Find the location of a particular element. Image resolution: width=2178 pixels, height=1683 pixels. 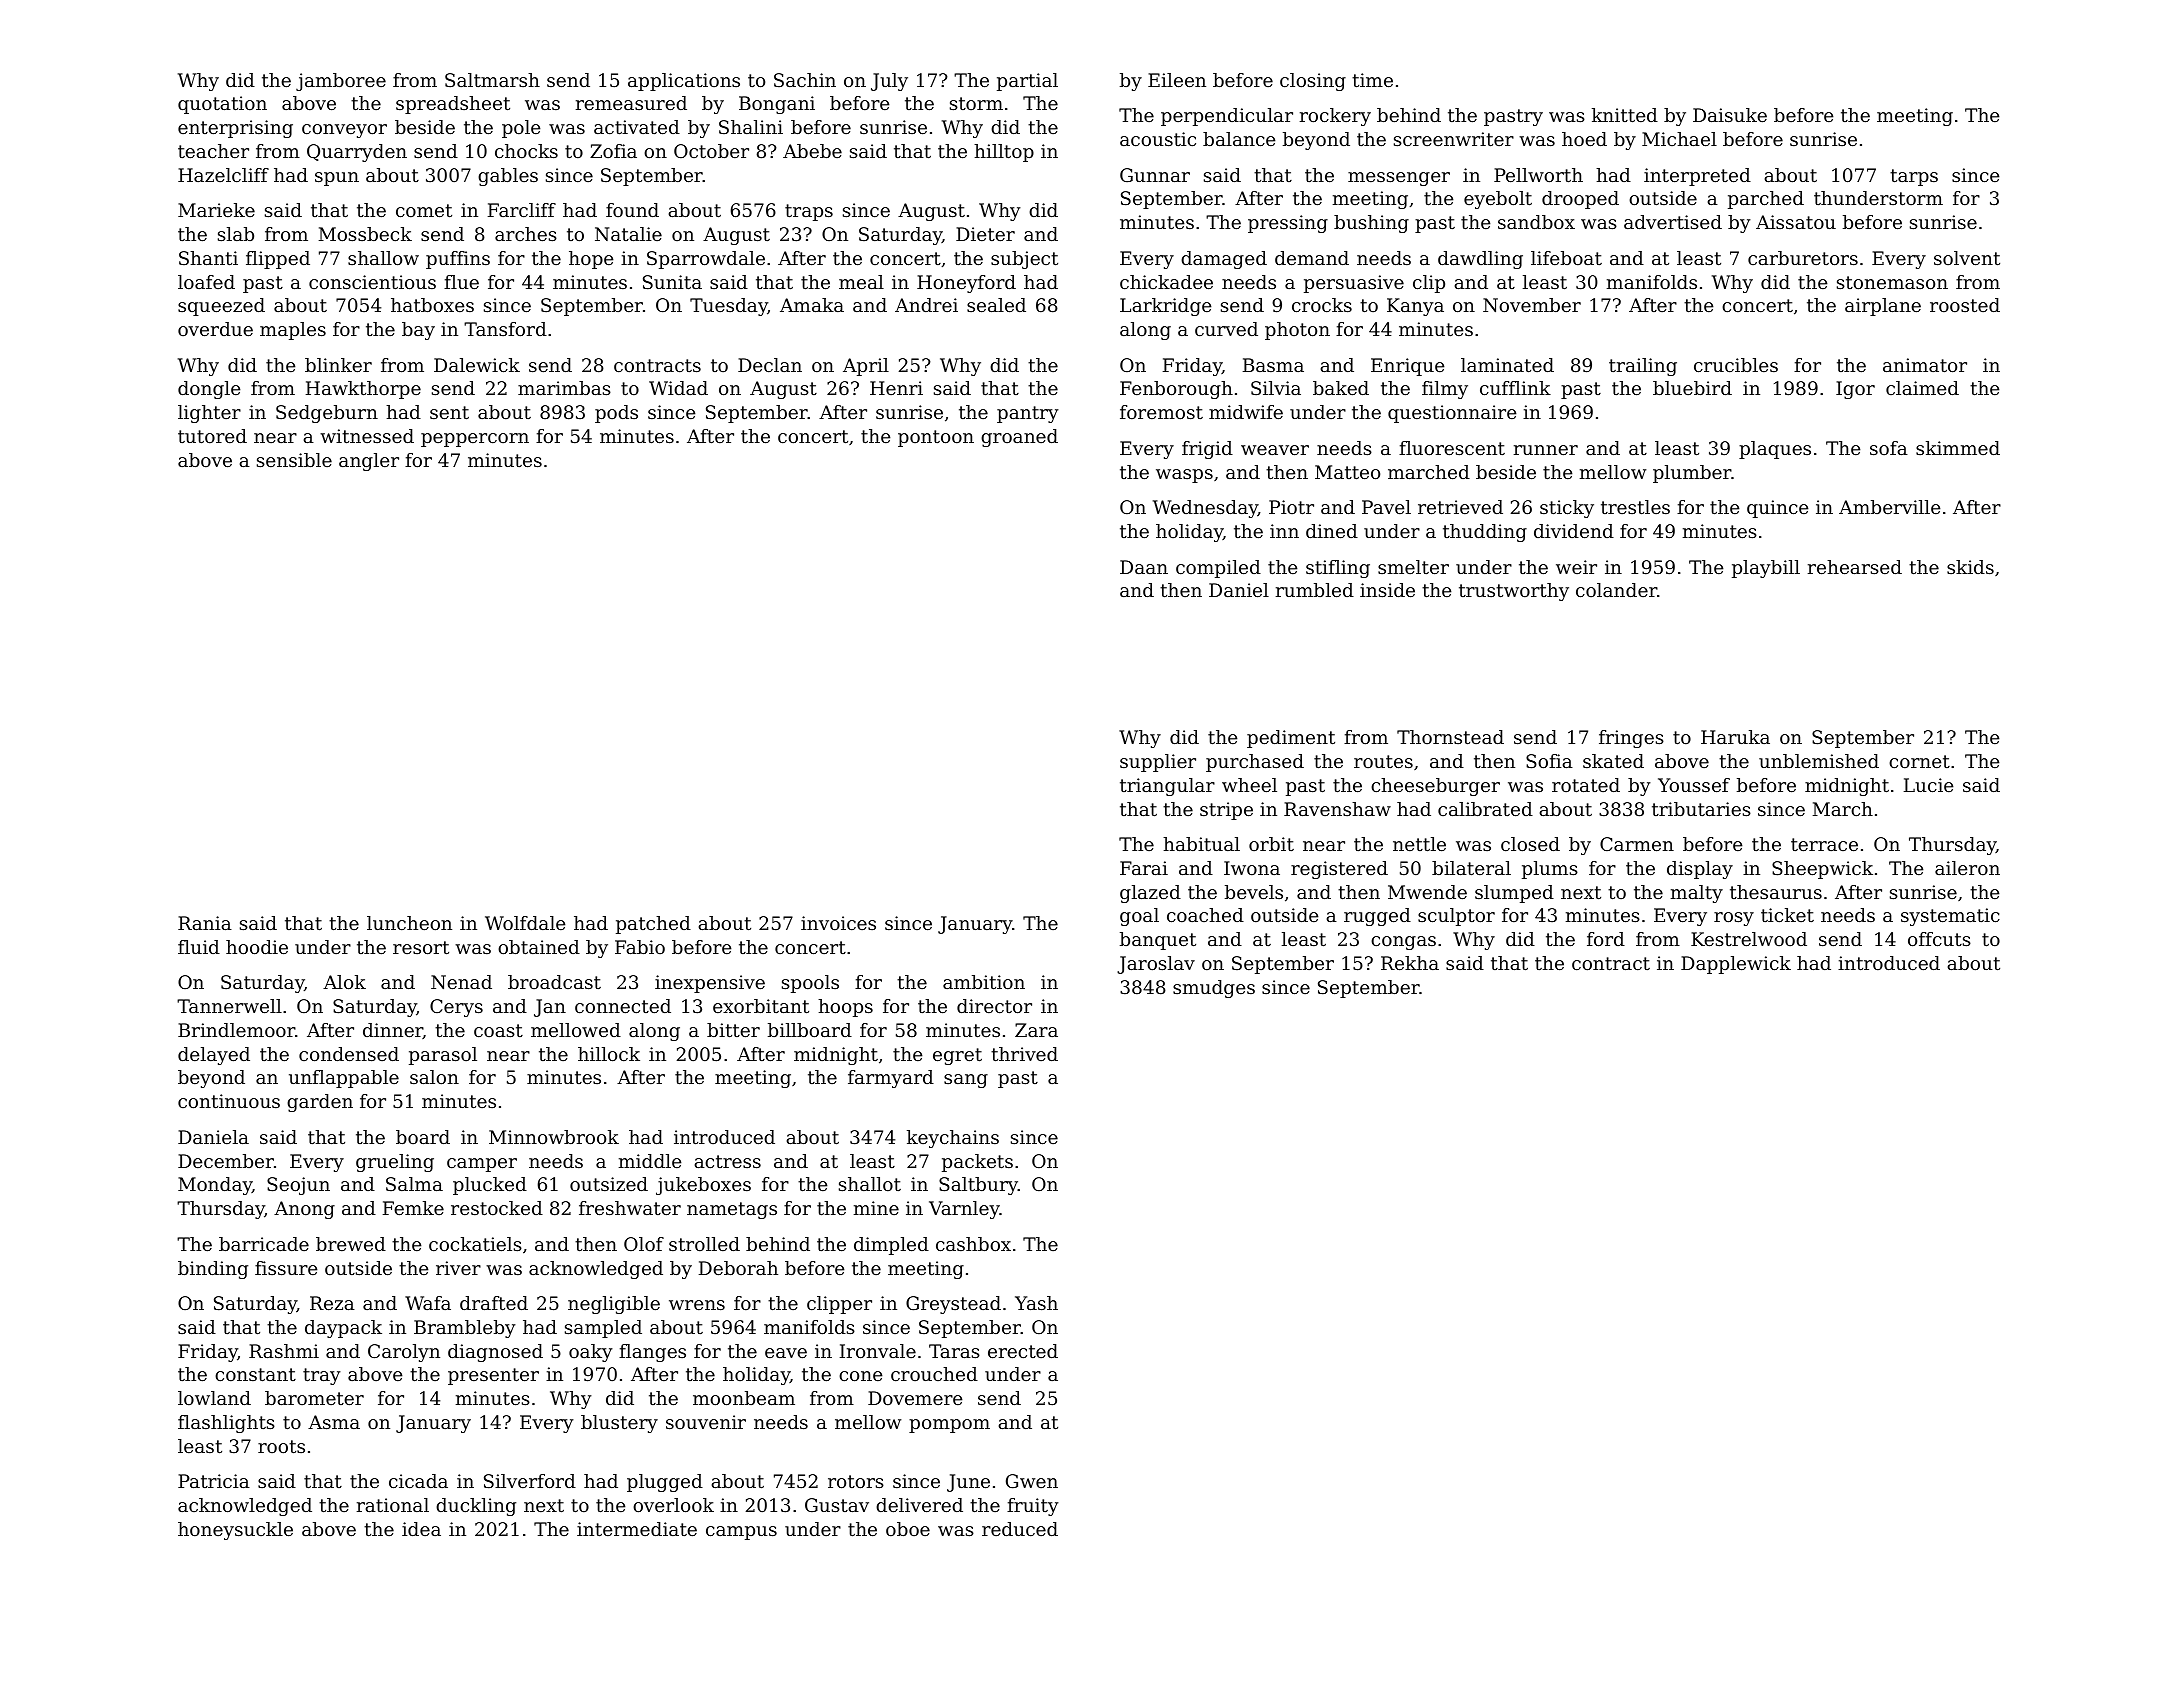

campus is located at coordinates (741, 1533).
